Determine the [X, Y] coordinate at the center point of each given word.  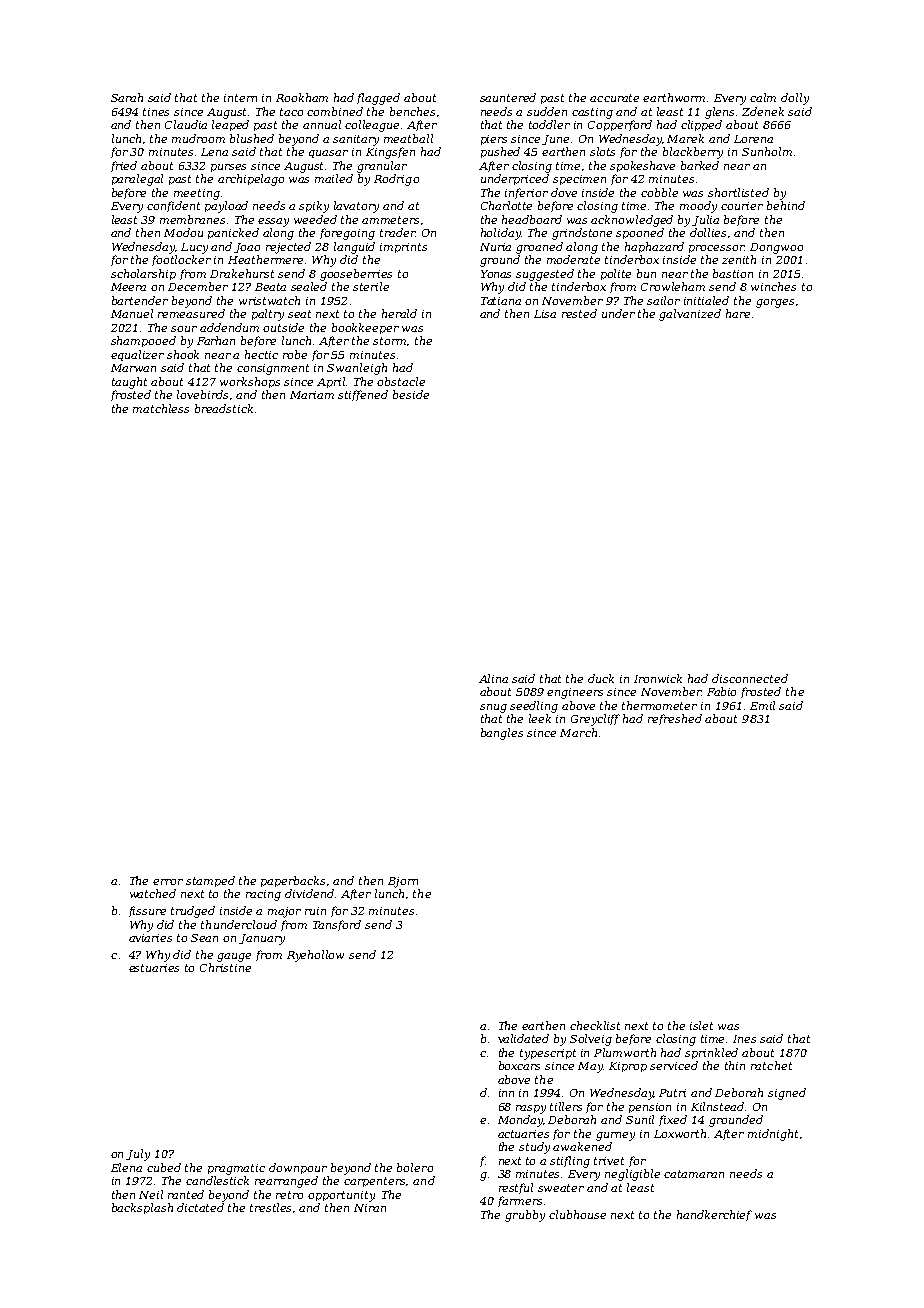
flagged [378, 99]
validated [523, 1038]
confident [173, 206]
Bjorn [403, 882]
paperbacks [293, 881]
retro [289, 1195]
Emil [762, 705]
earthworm [674, 97]
